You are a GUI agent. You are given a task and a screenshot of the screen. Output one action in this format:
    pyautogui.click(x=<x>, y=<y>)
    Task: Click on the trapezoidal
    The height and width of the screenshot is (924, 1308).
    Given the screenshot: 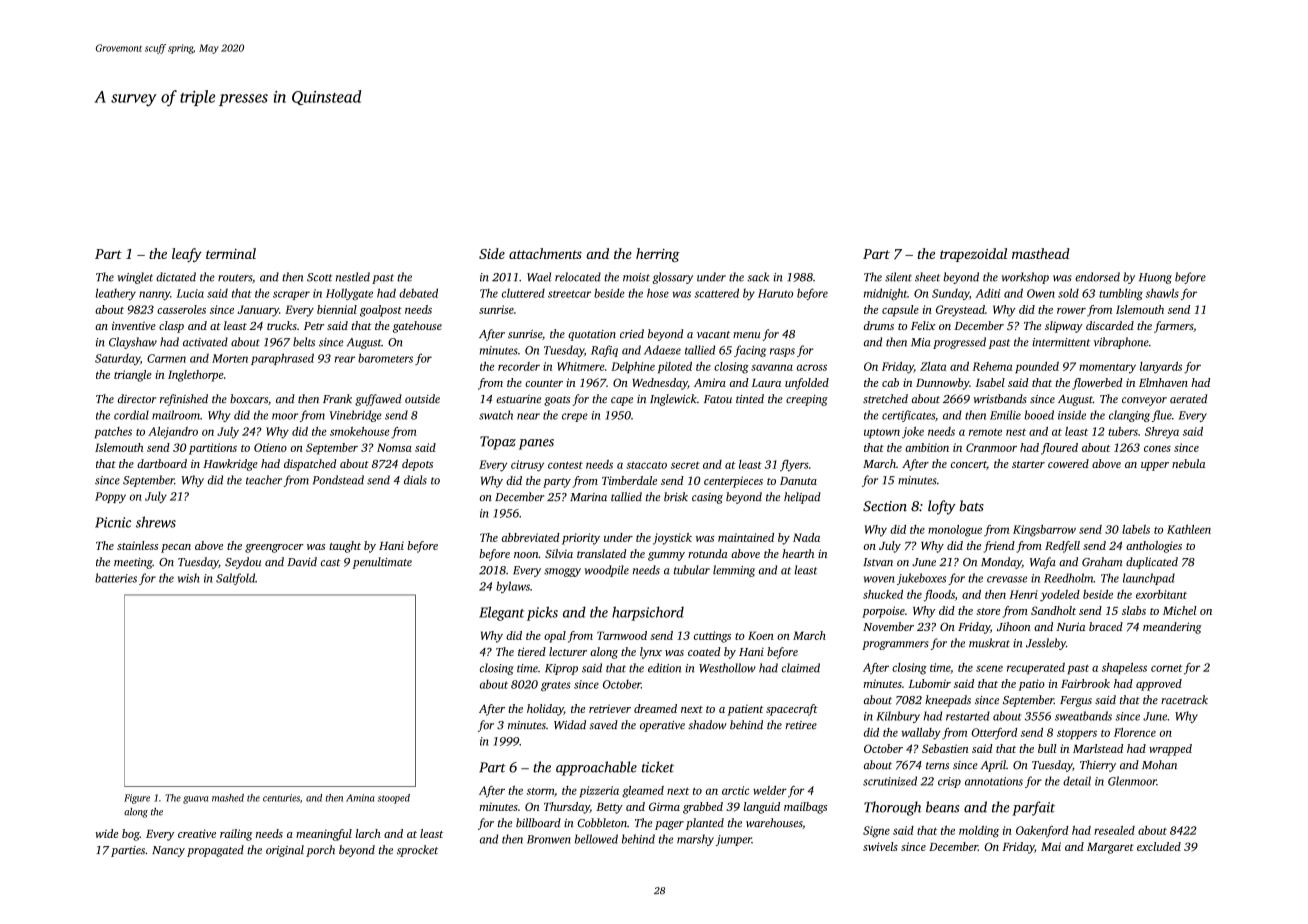 What is the action you would take?
    pyautogui.click(x=973, y=255)
